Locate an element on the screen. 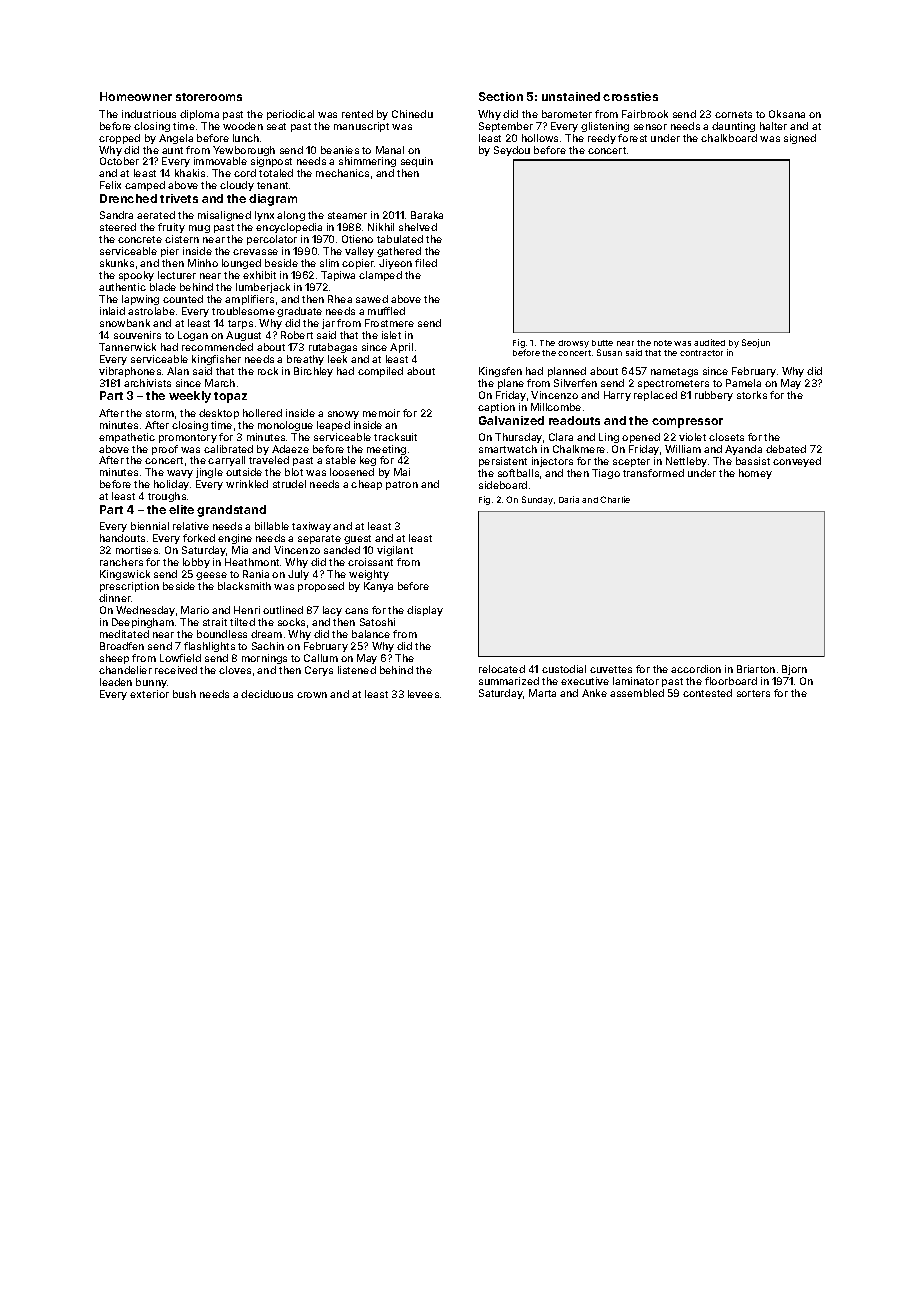 The width and height of the screenshot is (924, 1308). shimmering is located at coordinates (367, 162).
